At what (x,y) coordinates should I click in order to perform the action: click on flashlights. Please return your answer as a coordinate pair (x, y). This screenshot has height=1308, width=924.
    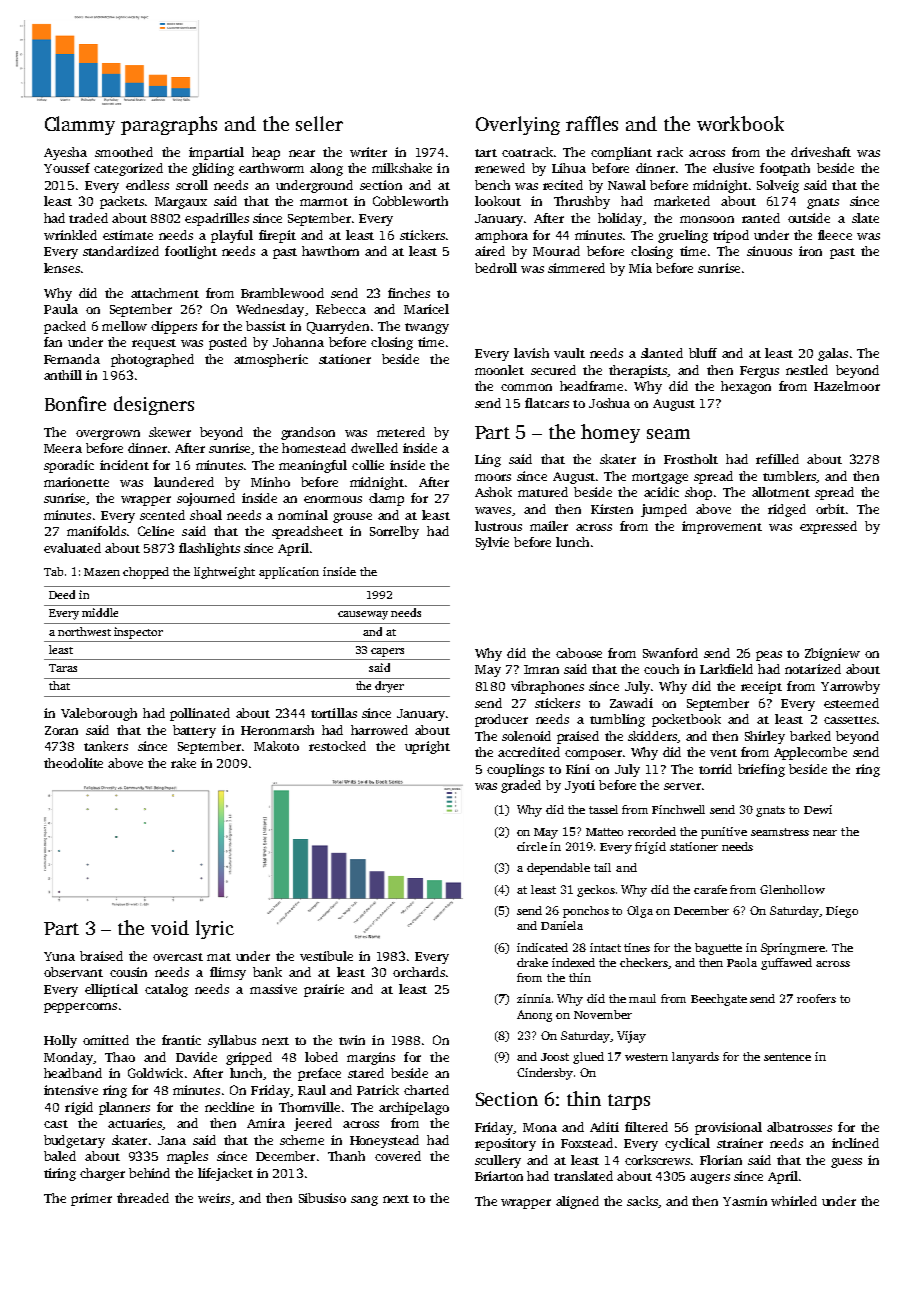
    Looking at the image, I should click on (209, 549).
